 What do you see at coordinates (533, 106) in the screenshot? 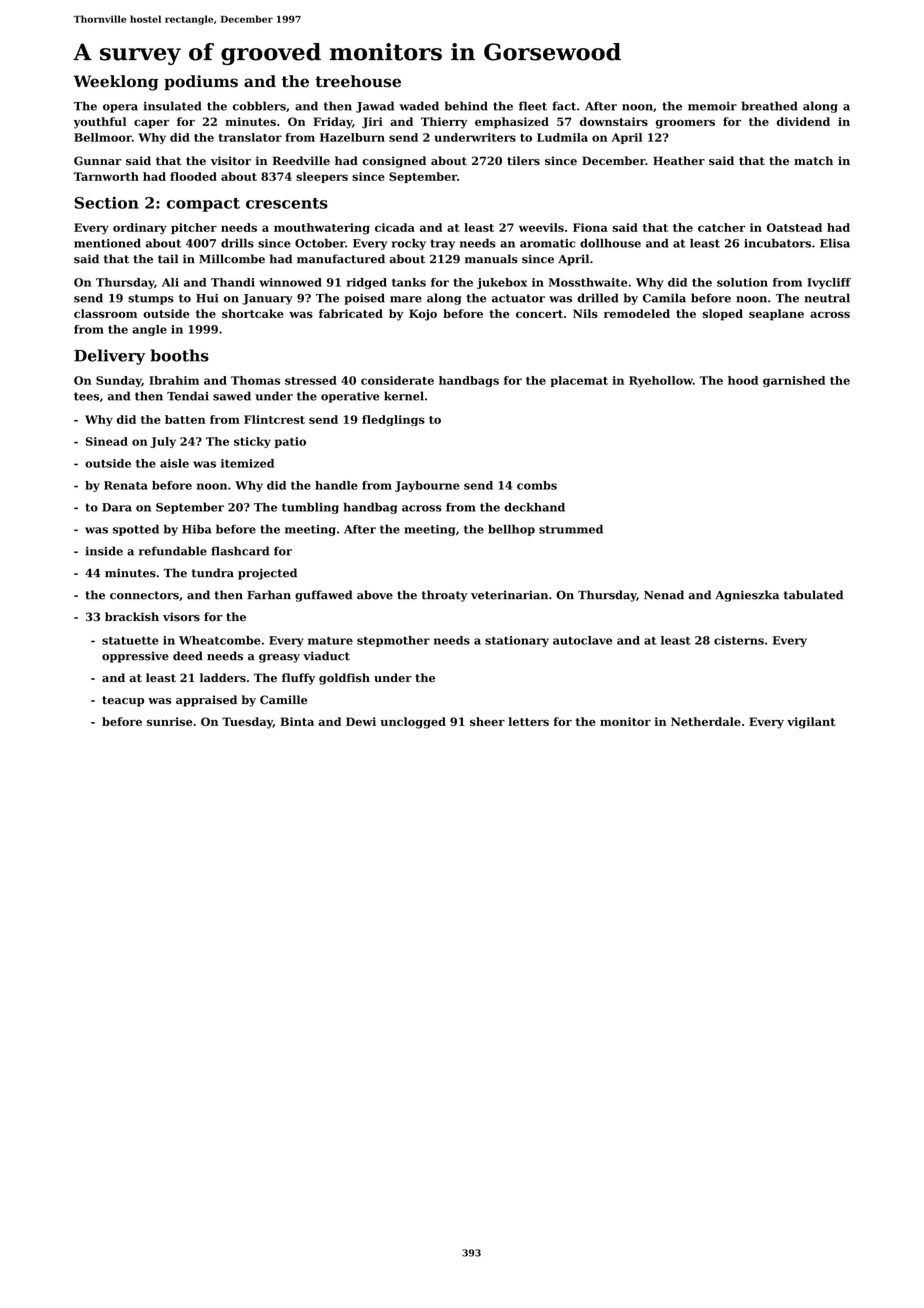
I see `fleet` at bounding box center [533, 106].
